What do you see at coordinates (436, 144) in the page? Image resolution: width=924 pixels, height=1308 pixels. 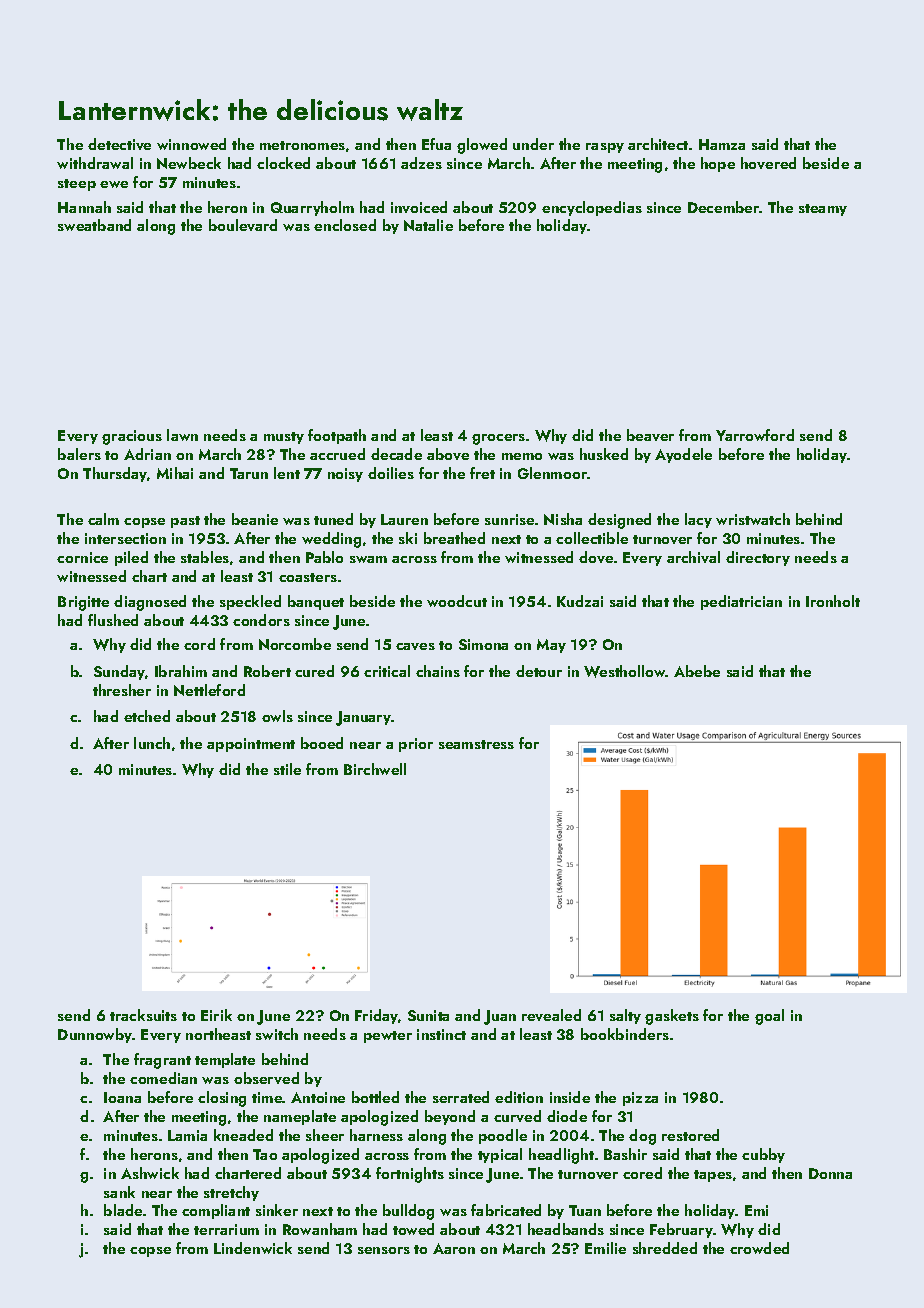 I see `Efua` at bounding box center [436, 144].
